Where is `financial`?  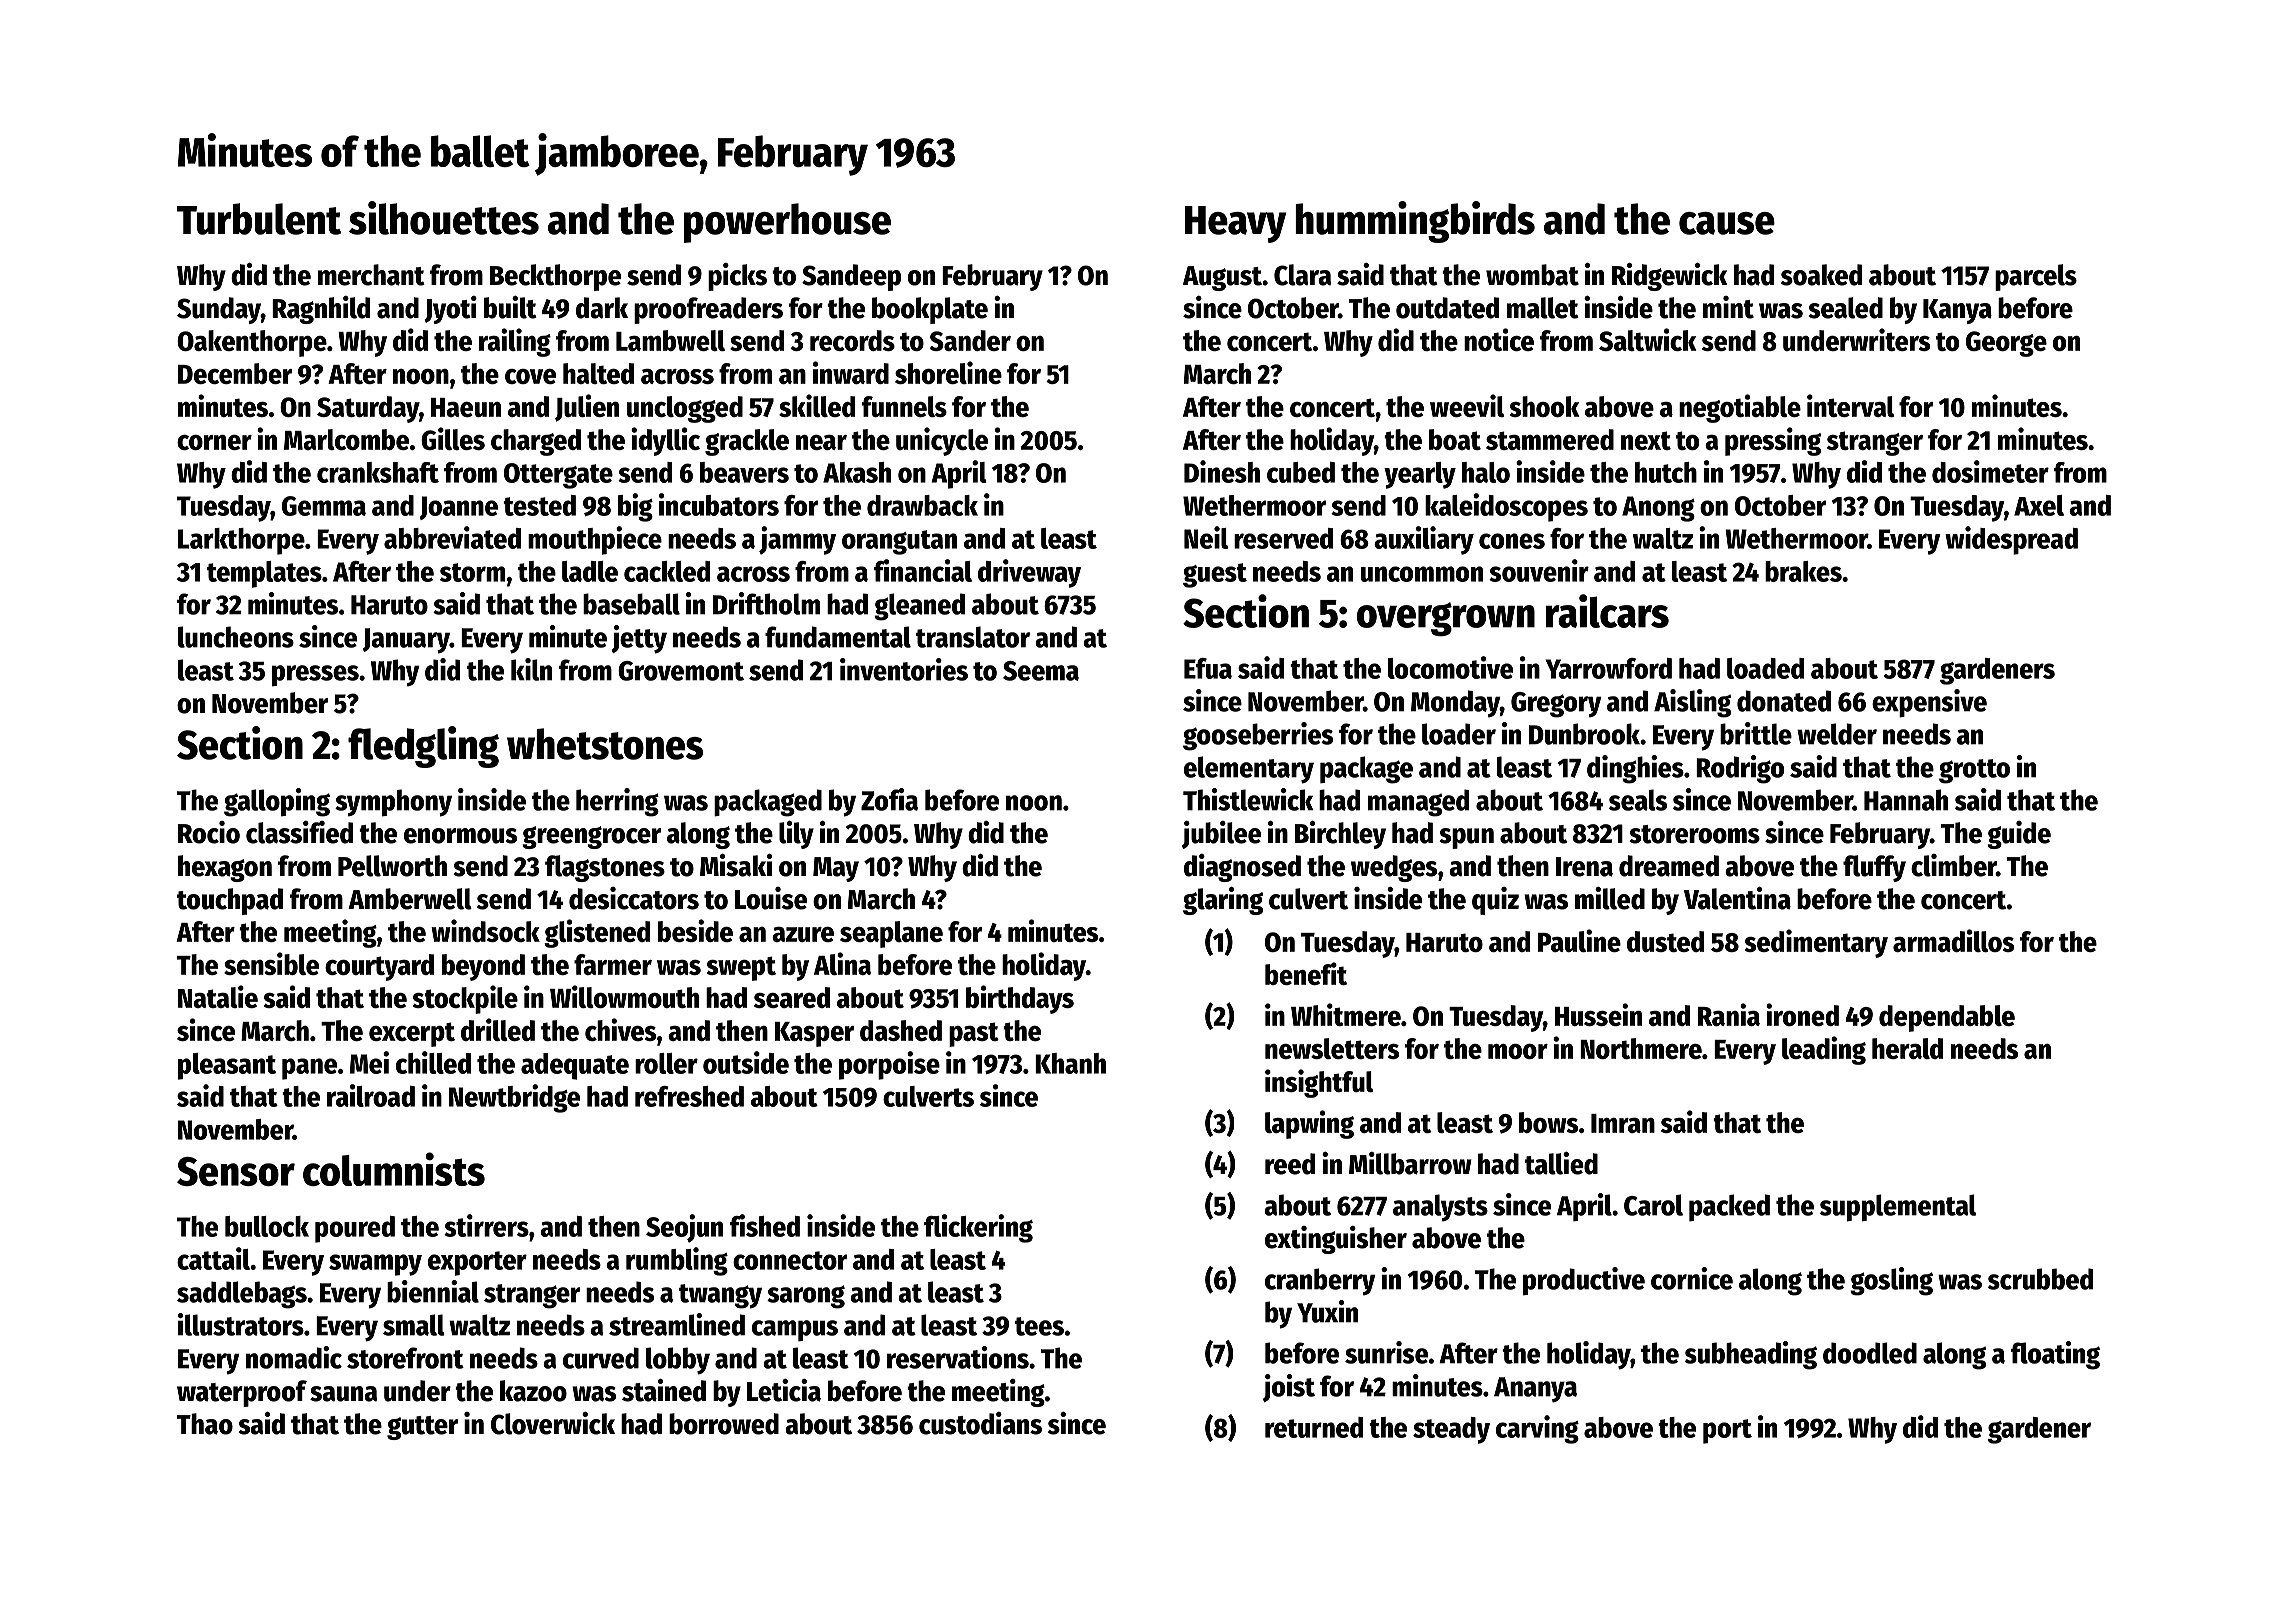
financial is located at coordinates (923, 570).
